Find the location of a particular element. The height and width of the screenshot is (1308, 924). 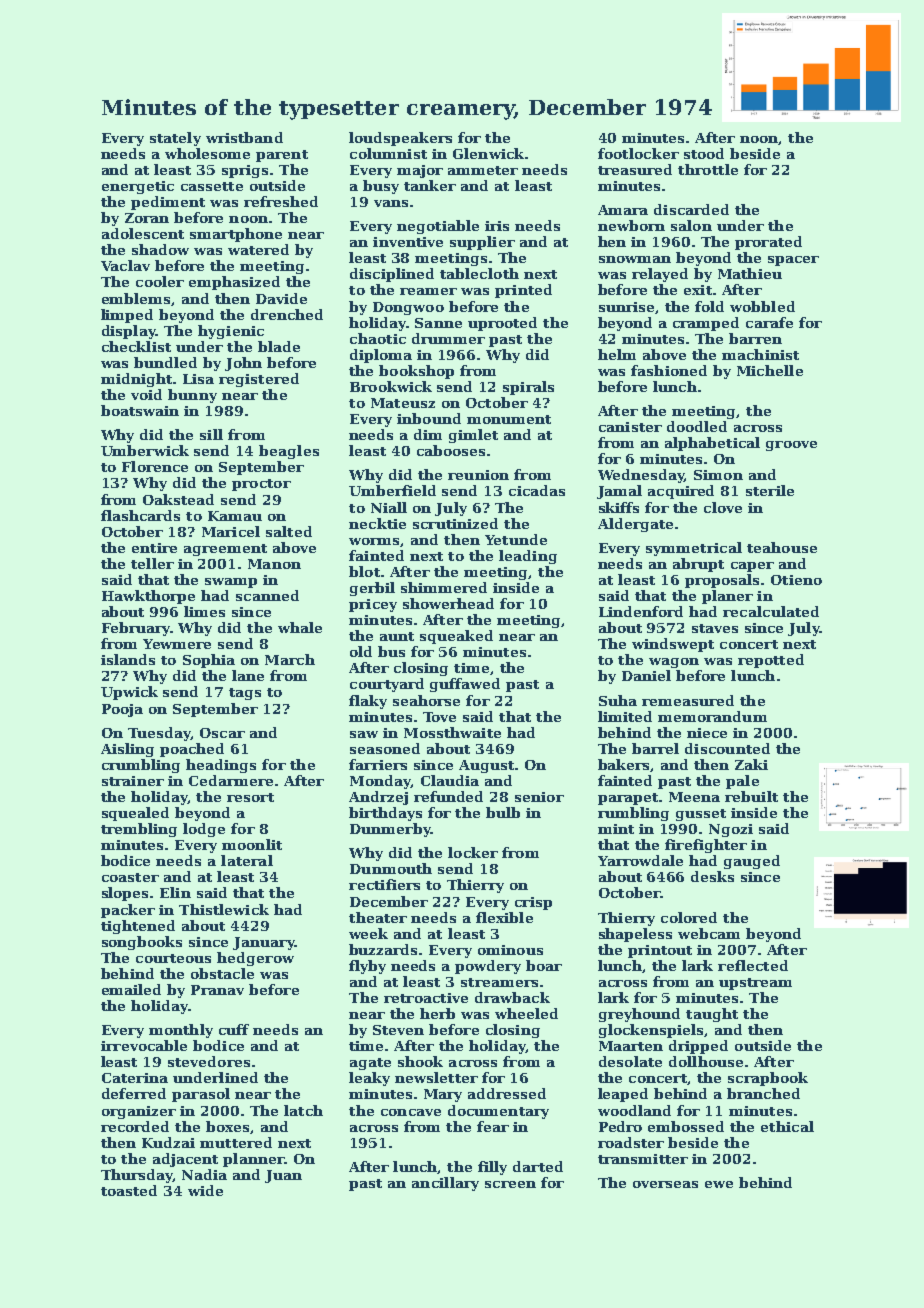

checklist is located at coordinates (136, 346).
